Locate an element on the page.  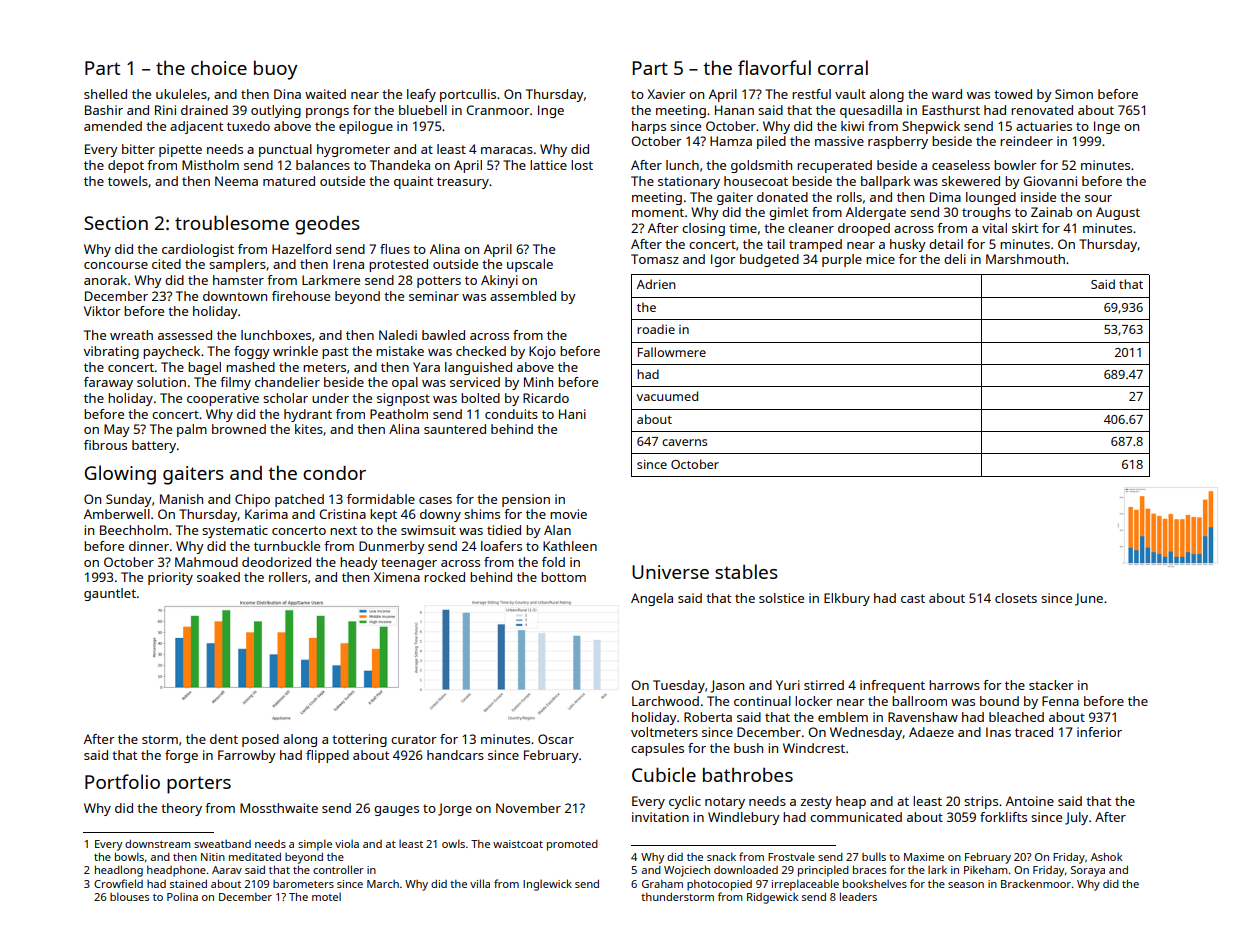
fold is located at coordinates (553, 562).
